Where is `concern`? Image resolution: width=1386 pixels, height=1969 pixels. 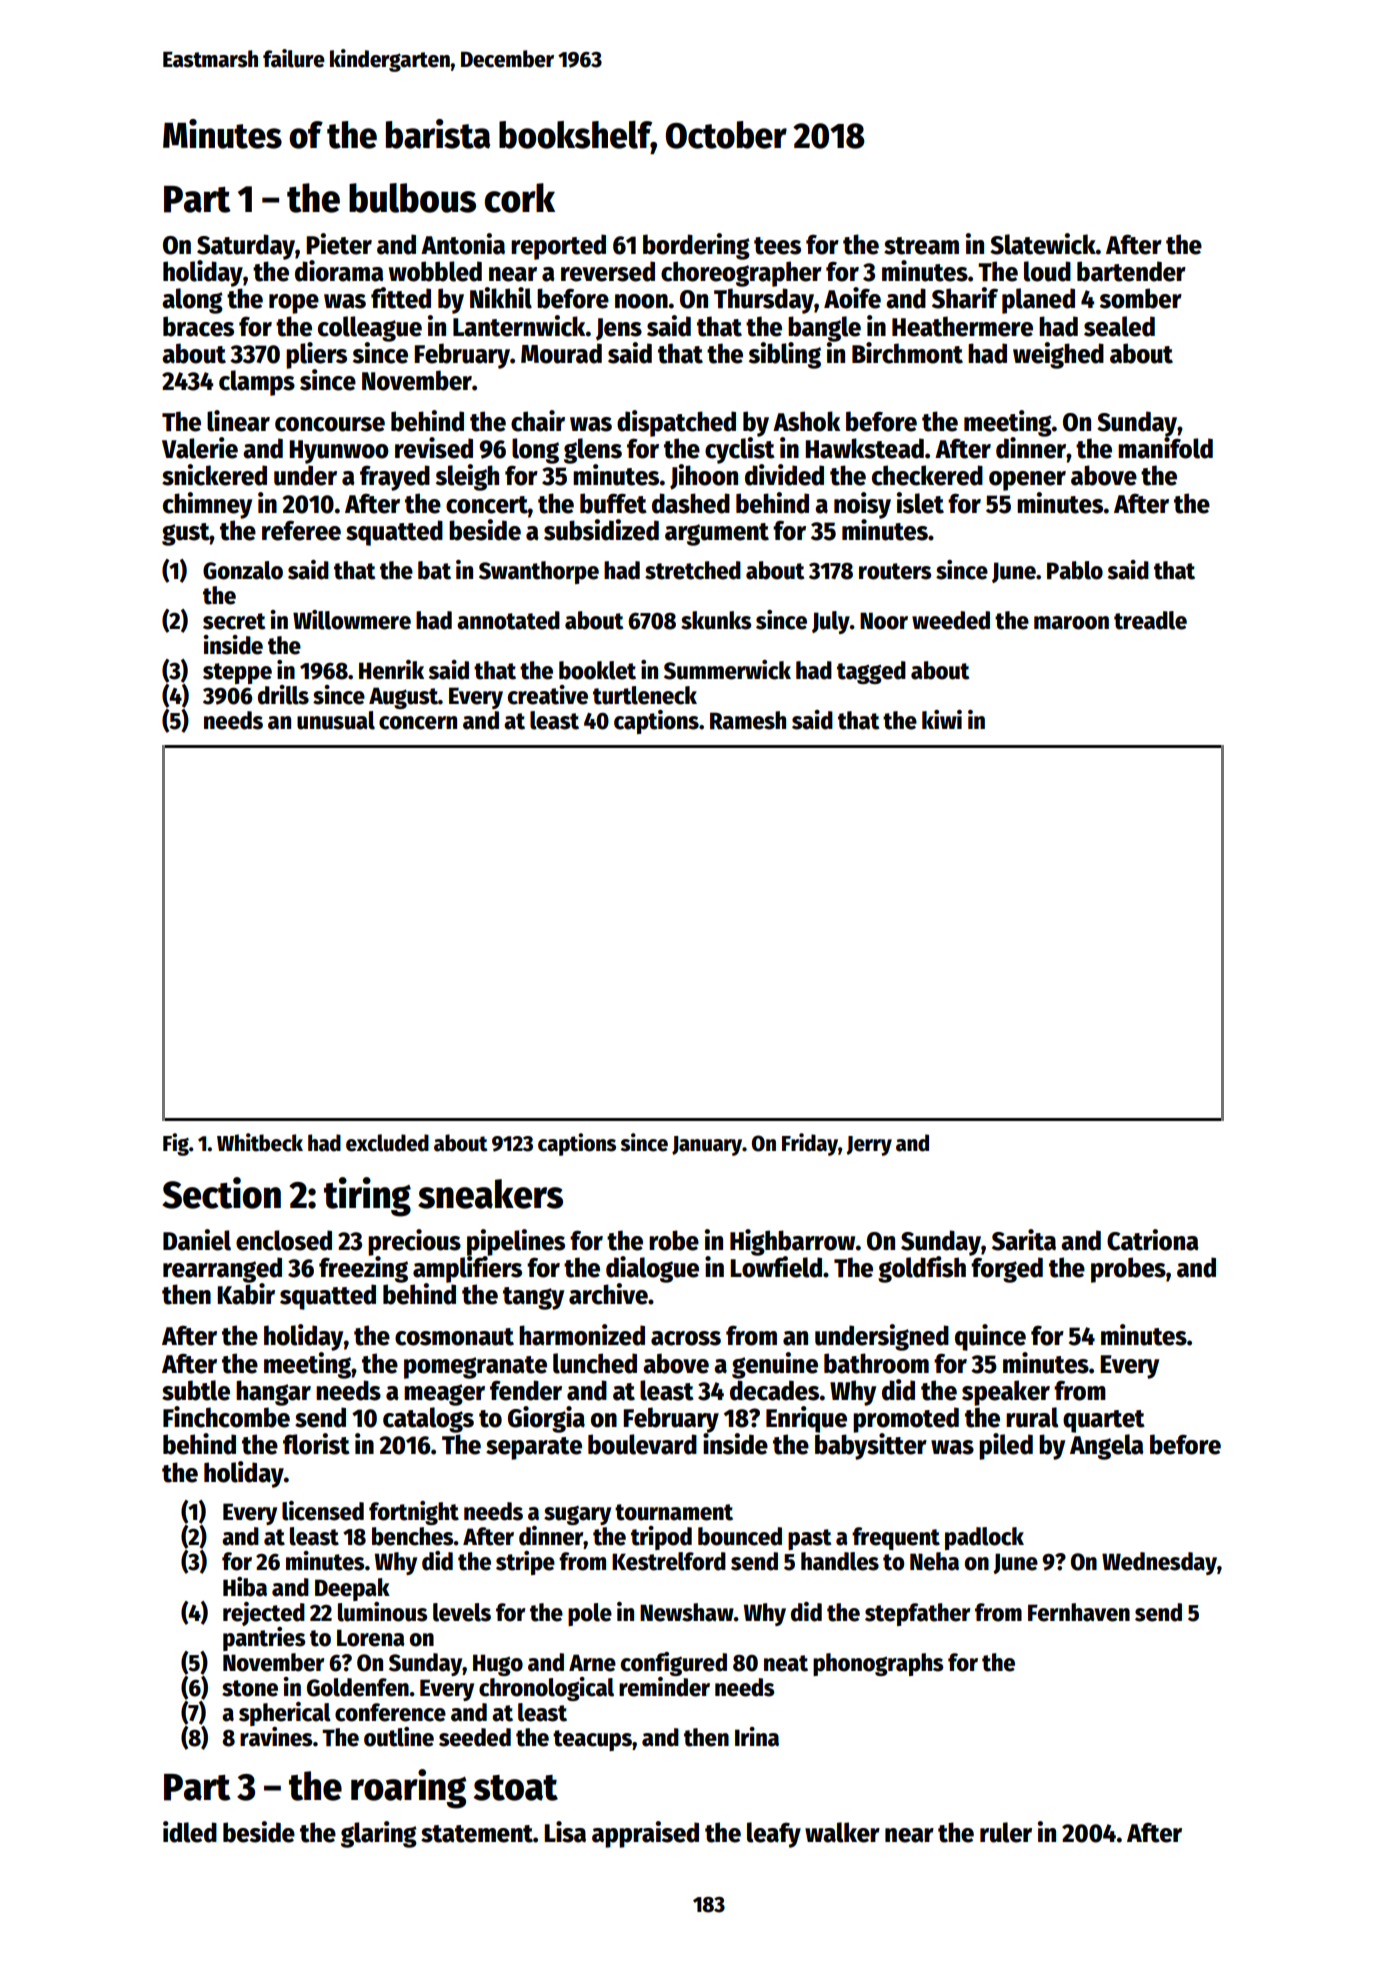 concern is located at coordinates (418, 723).
